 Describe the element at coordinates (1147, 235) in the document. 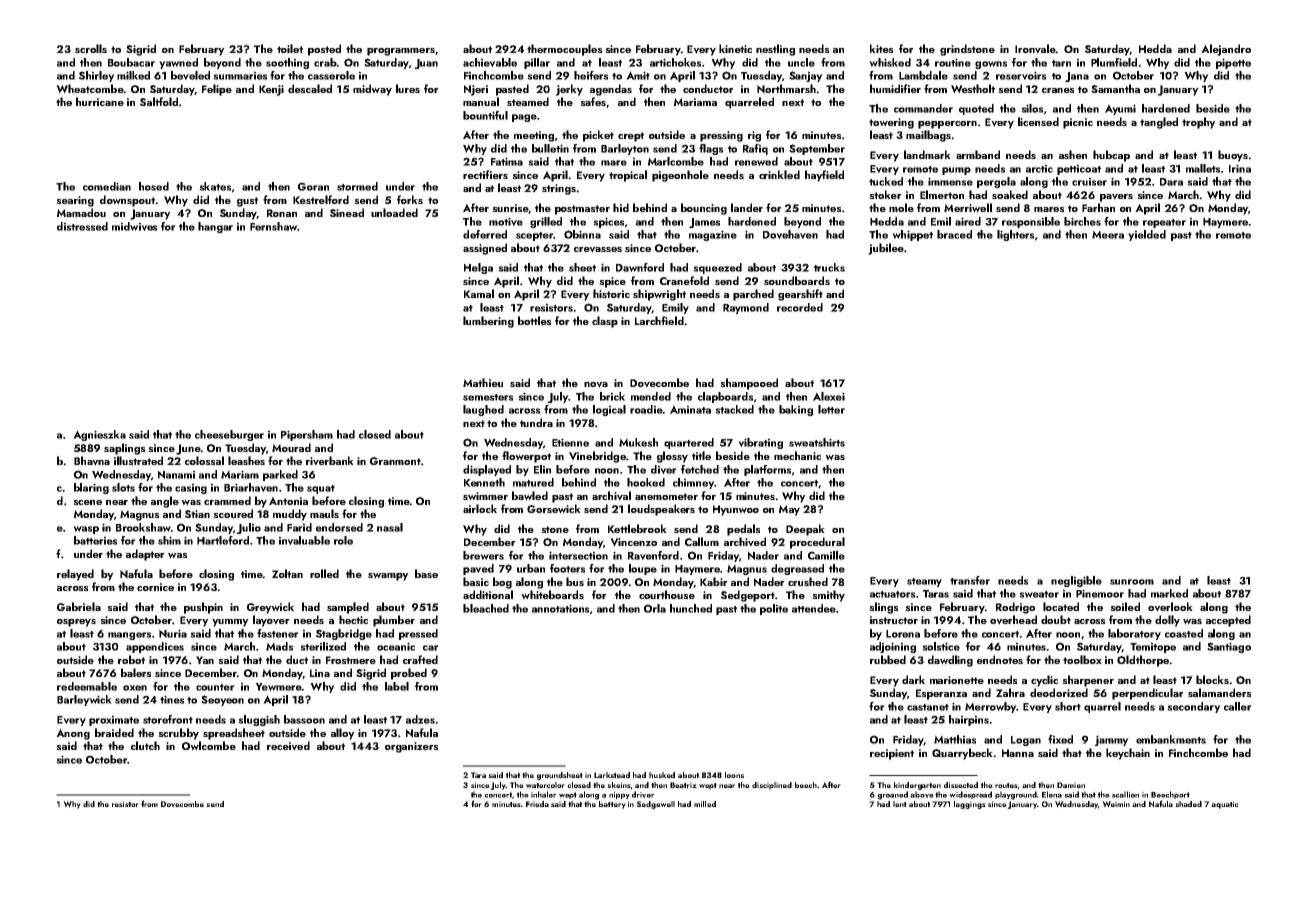

I see `yielded` at that location.
